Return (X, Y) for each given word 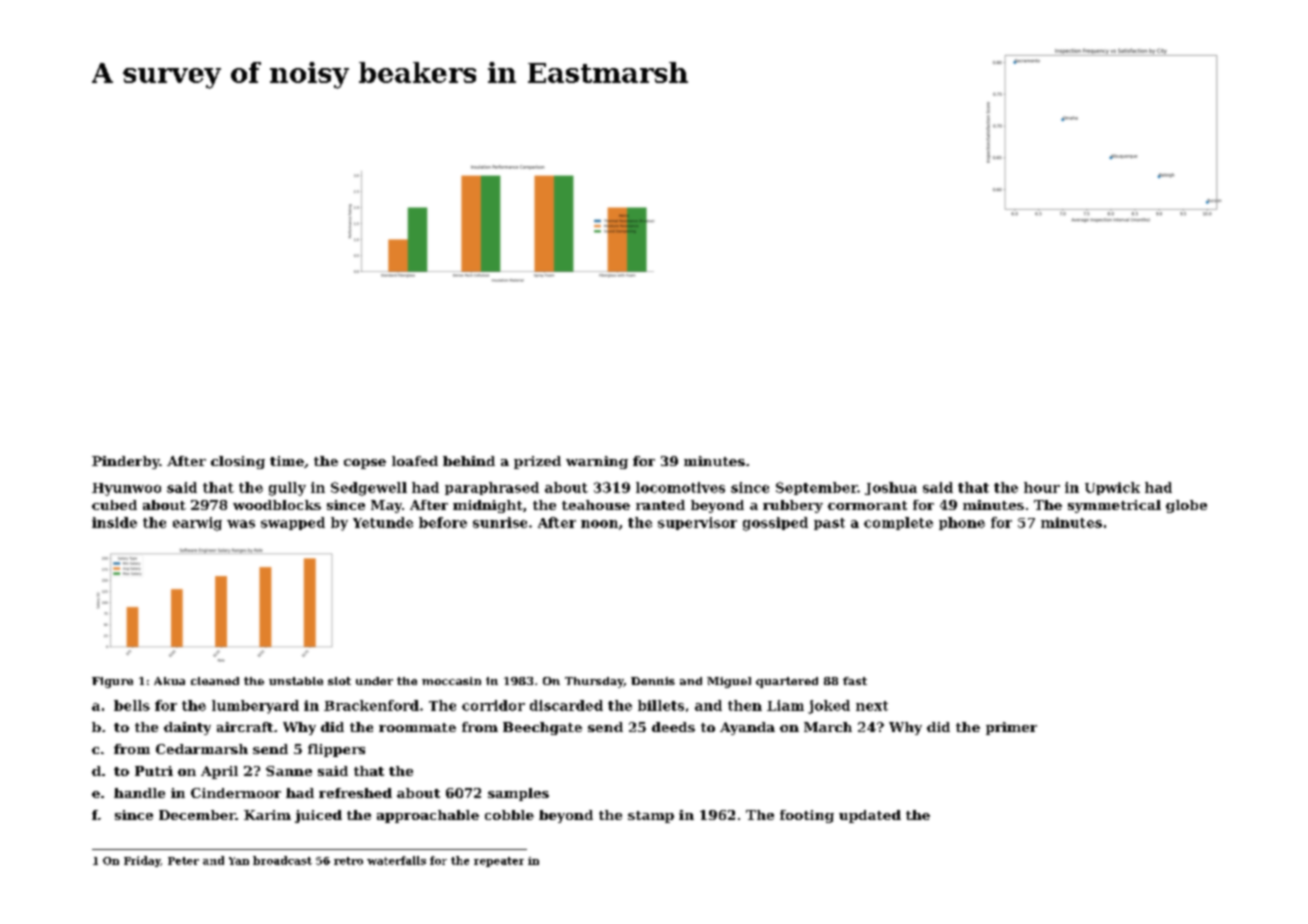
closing (238, 462)
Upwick (1112, 488)
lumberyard (255, 707)
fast (855, 681)
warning (597, 462)
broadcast (282, 860)
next (872, 706)
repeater (499, 862)
